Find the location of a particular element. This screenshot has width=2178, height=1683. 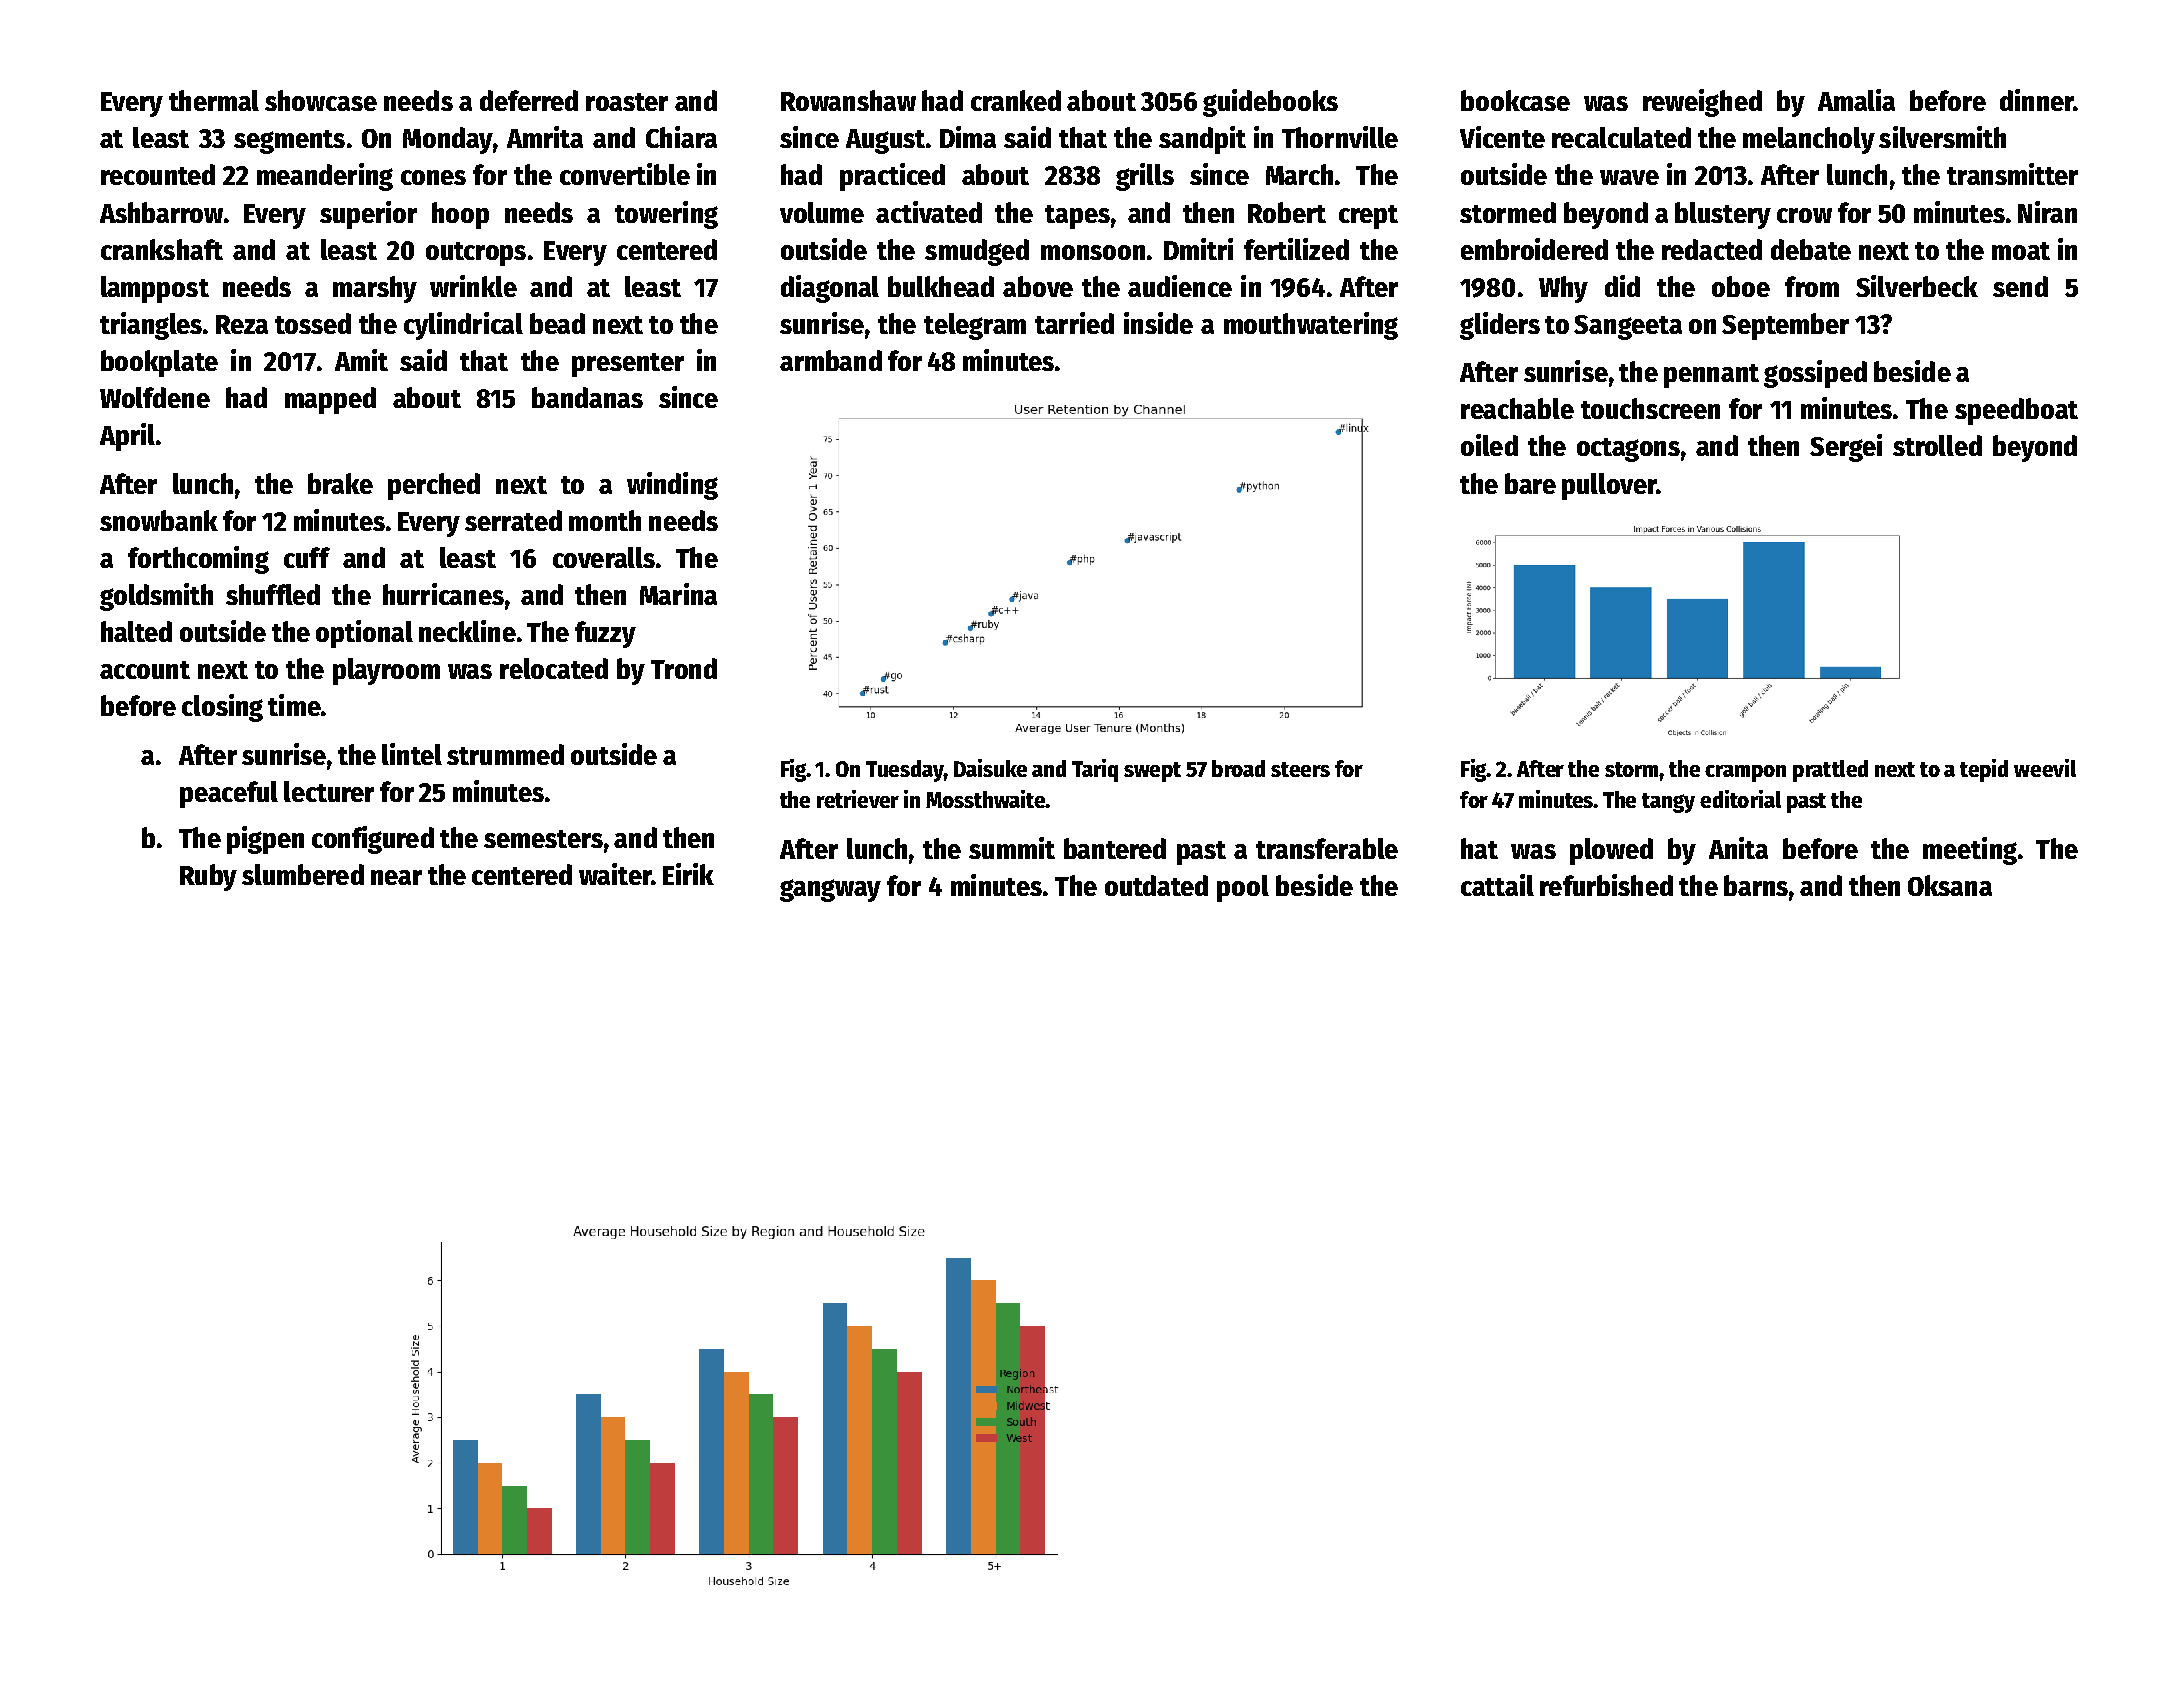

pool is located at coordinates (1243, 888).
